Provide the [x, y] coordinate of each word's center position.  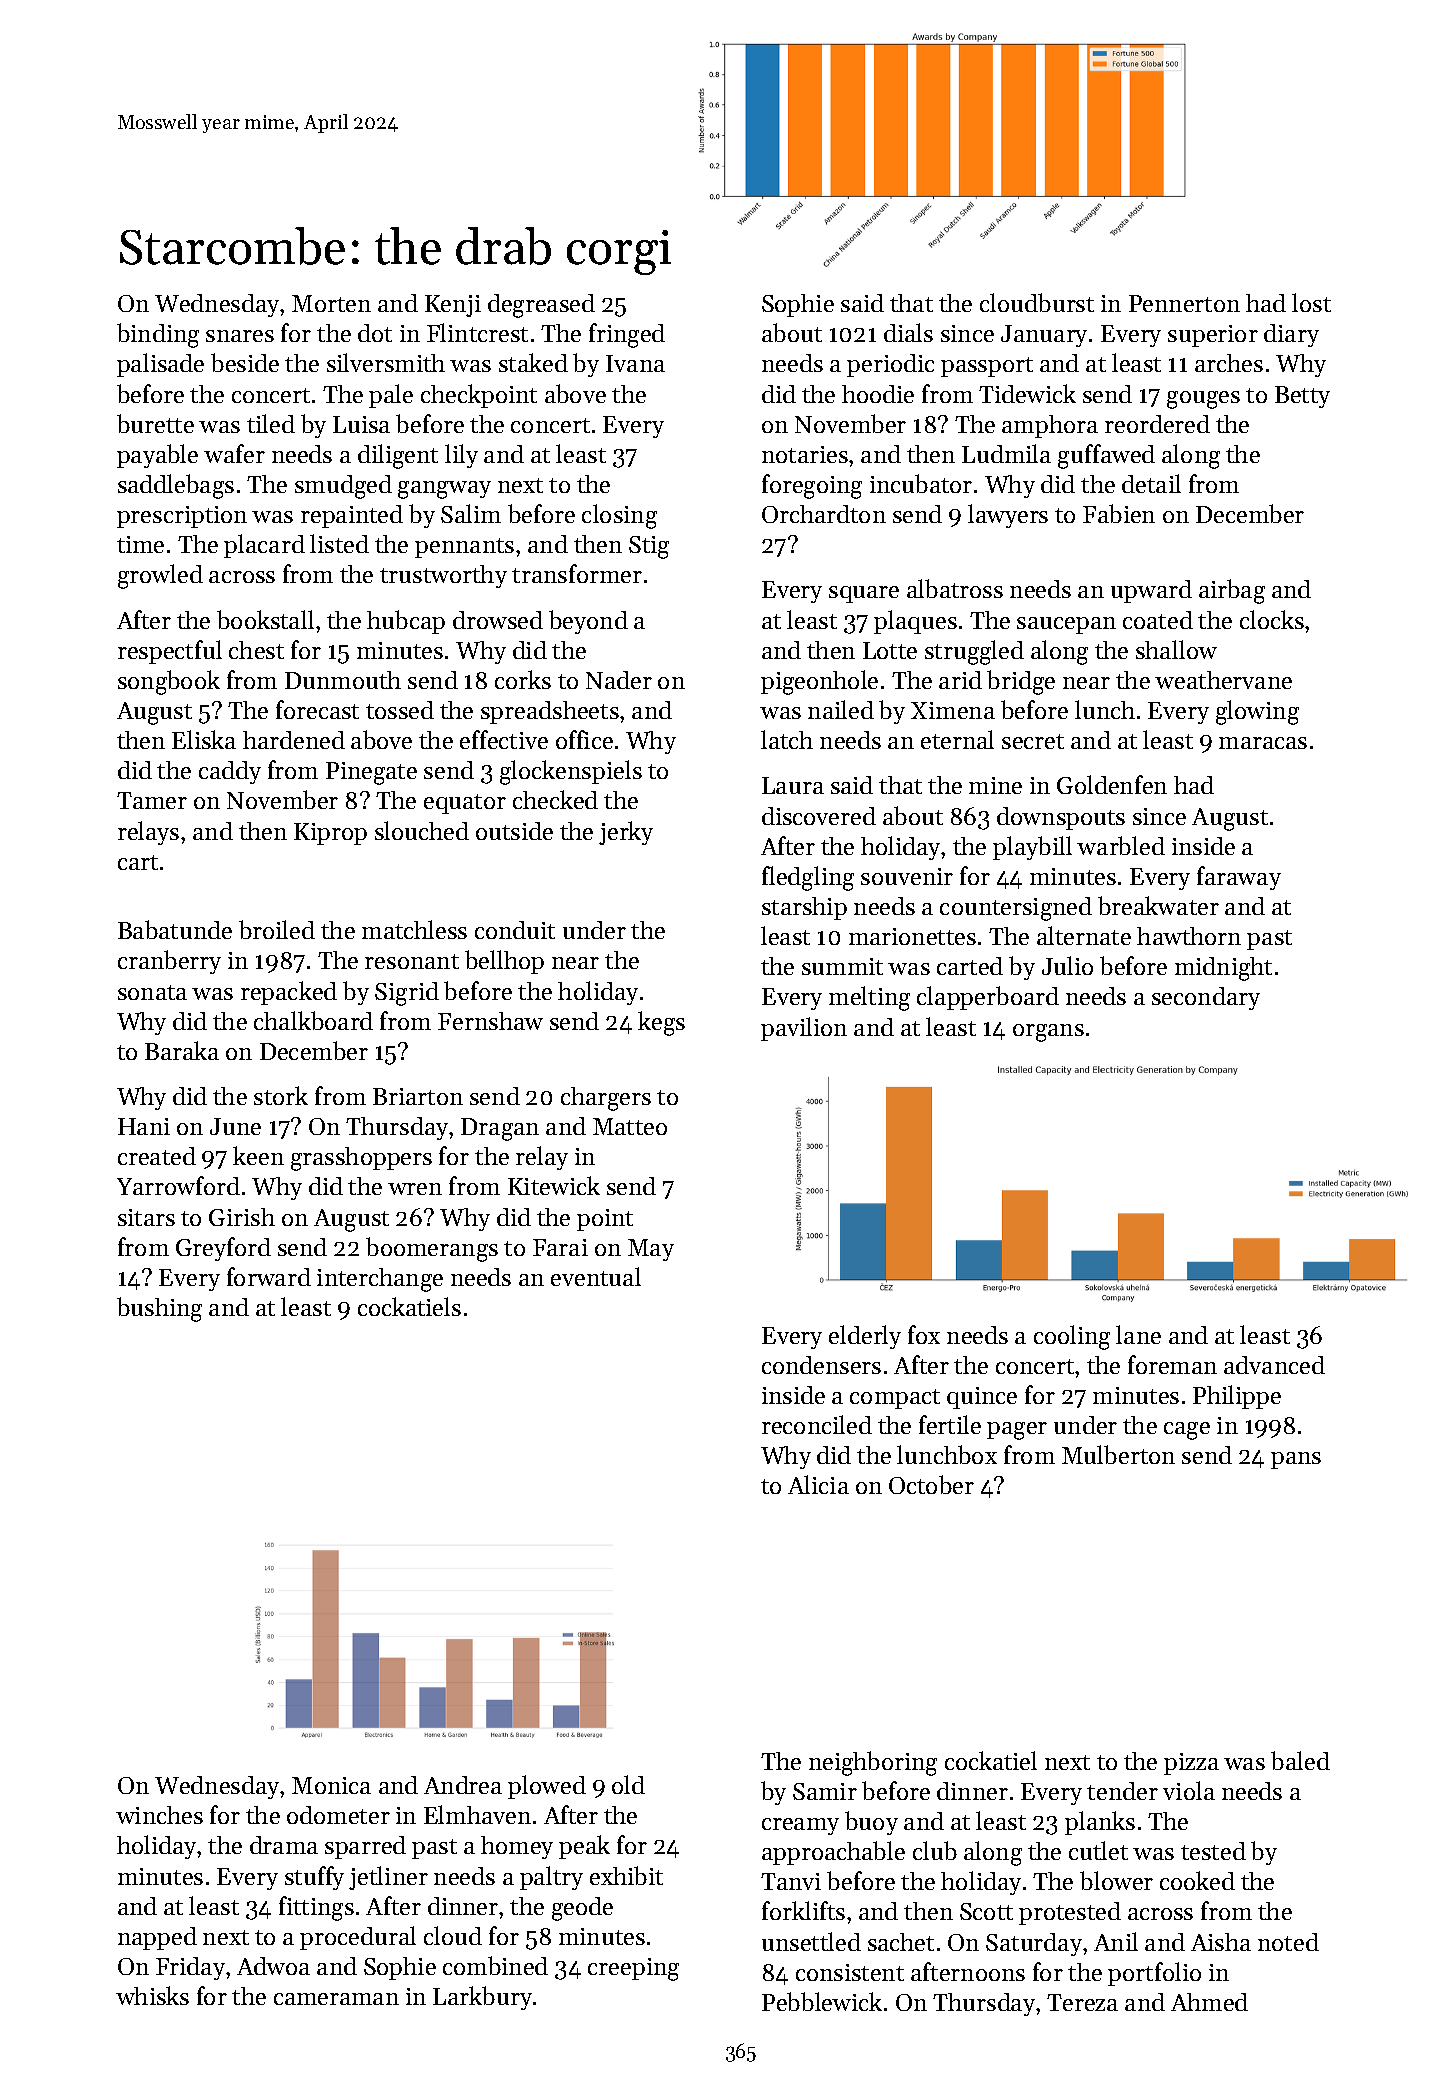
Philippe [1237, 1397]
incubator [921, 483]
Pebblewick [822, 2001]
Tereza [1082, 2002]
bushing [159, 1309]
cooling [1072, 1337]
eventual [596, 1276]
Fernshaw [490, 1021]
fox [924, 1334]
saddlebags [176, 486]
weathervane [1223, 680]
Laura [793, 785]
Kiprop [330, 834]
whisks [152, 1995]
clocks [1272, 619]
